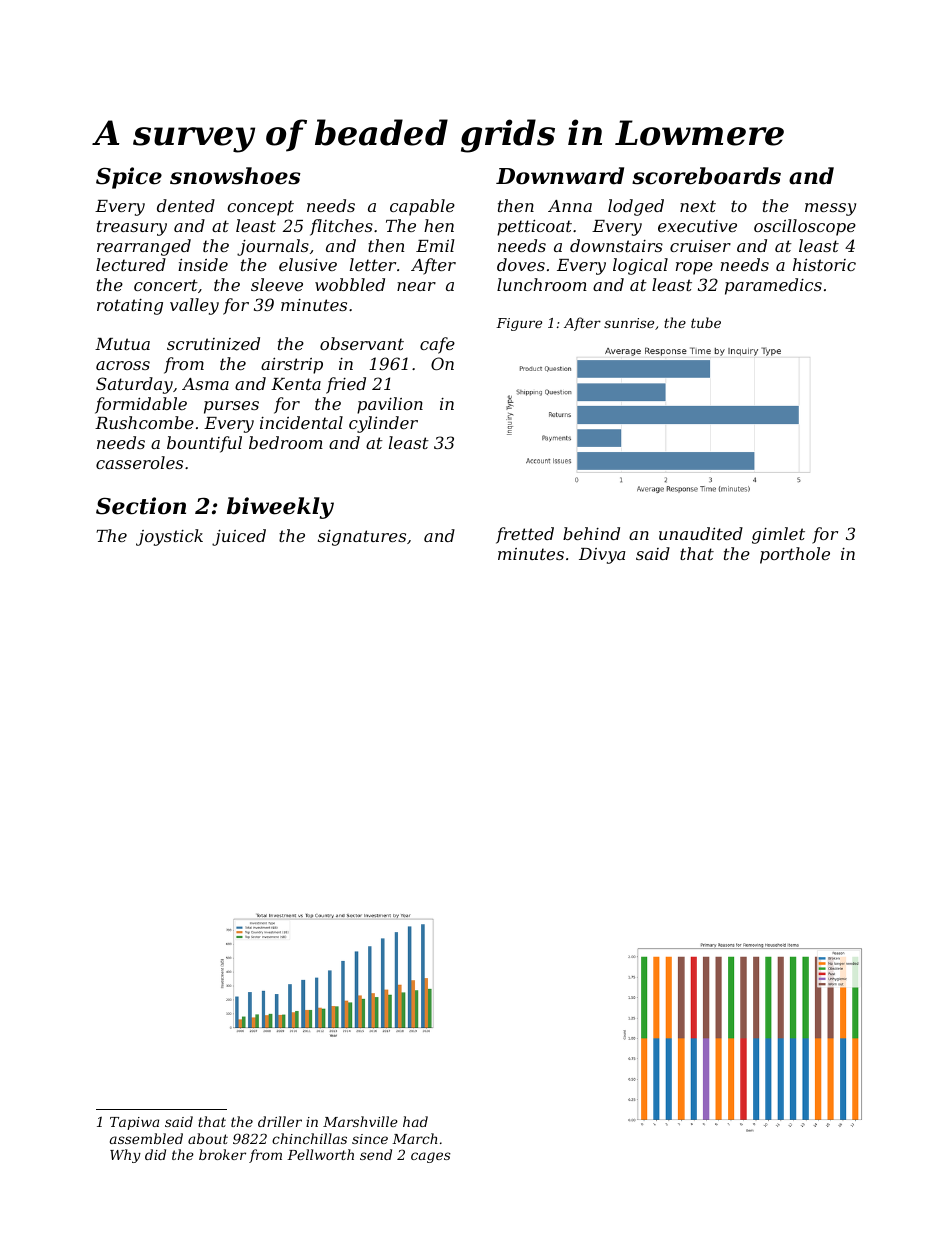  What do you see at coordinates (795, 555) in the screenshot?
I see `porthole` at bounding box center [795, 555].
